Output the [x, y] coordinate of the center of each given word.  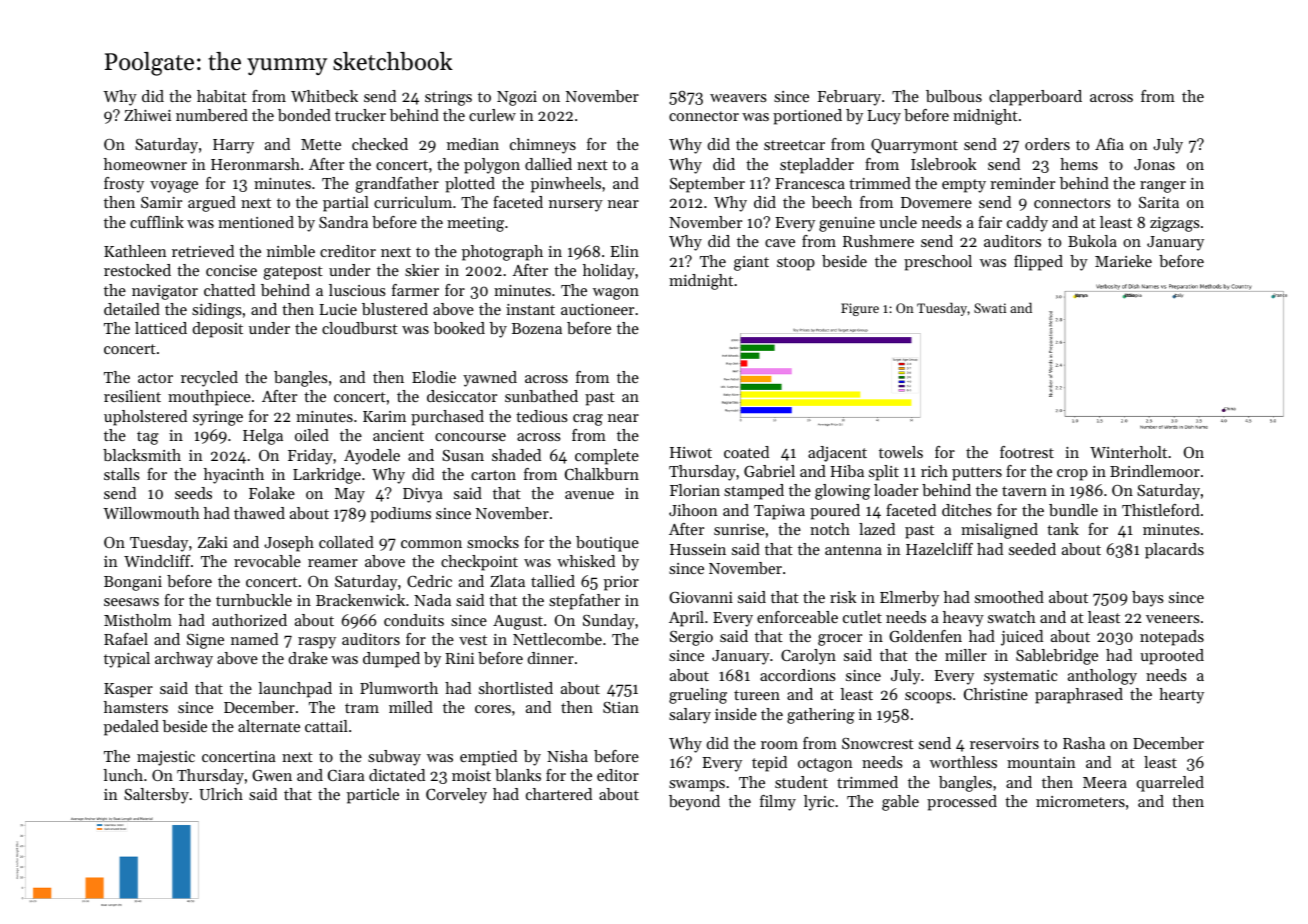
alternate [269, 726]
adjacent [837, 454]
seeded [1032, 549]
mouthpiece [209, 398]
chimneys [543, 146]
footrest [1027, 452]
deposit [217, 330]
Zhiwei [147, 115]
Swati [990, 308]
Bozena [537, 328]
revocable [267, 561]
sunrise [739, 529]
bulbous [954, 96]
